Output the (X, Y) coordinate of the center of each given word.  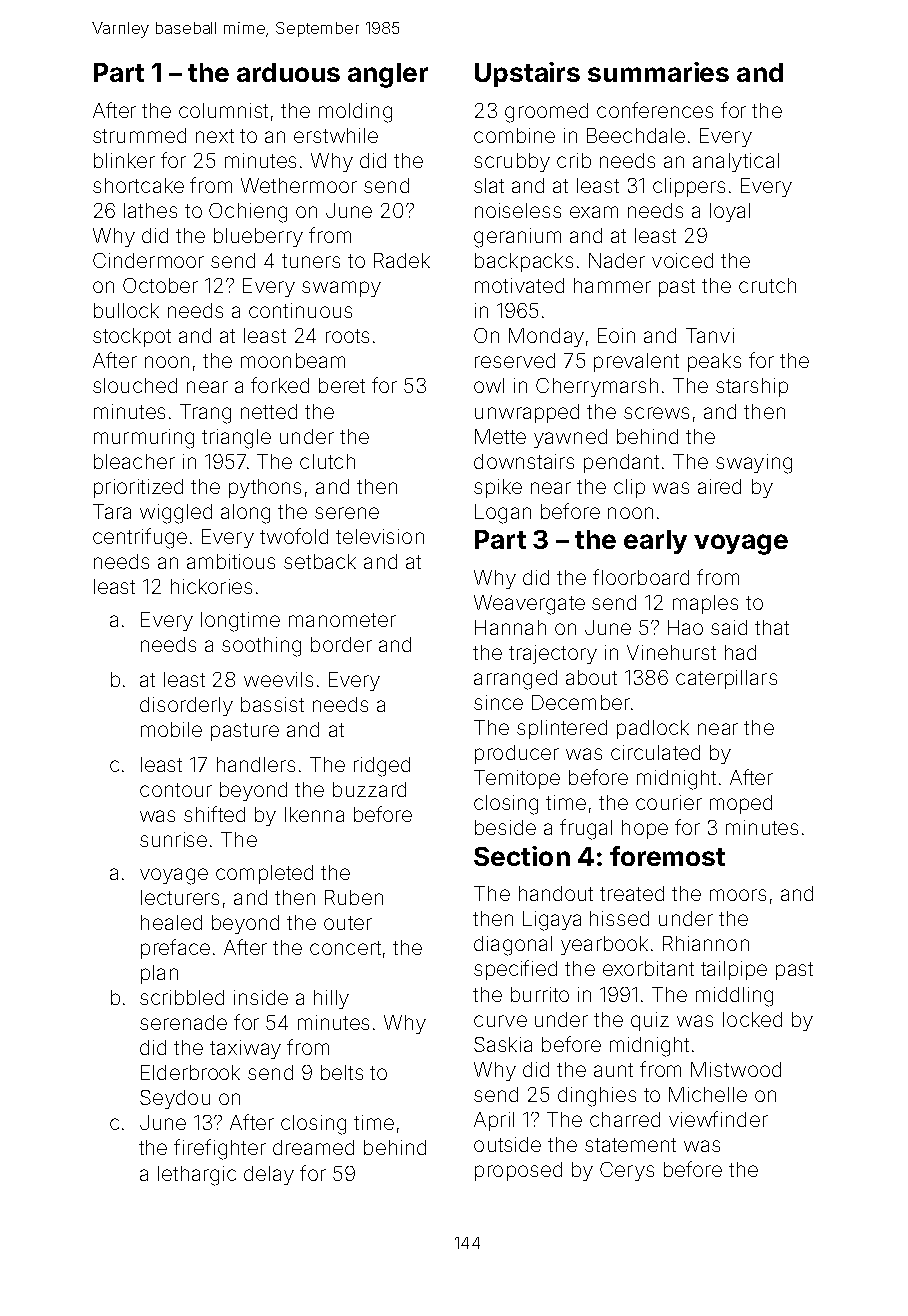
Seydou (175, 1099)
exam (594, 212)
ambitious (231, 561)
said (729, 627)
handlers (256, 764)
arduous (288, 72)
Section (522, 856)
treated (632, 893)
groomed (546, 113)
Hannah (510, 627)
